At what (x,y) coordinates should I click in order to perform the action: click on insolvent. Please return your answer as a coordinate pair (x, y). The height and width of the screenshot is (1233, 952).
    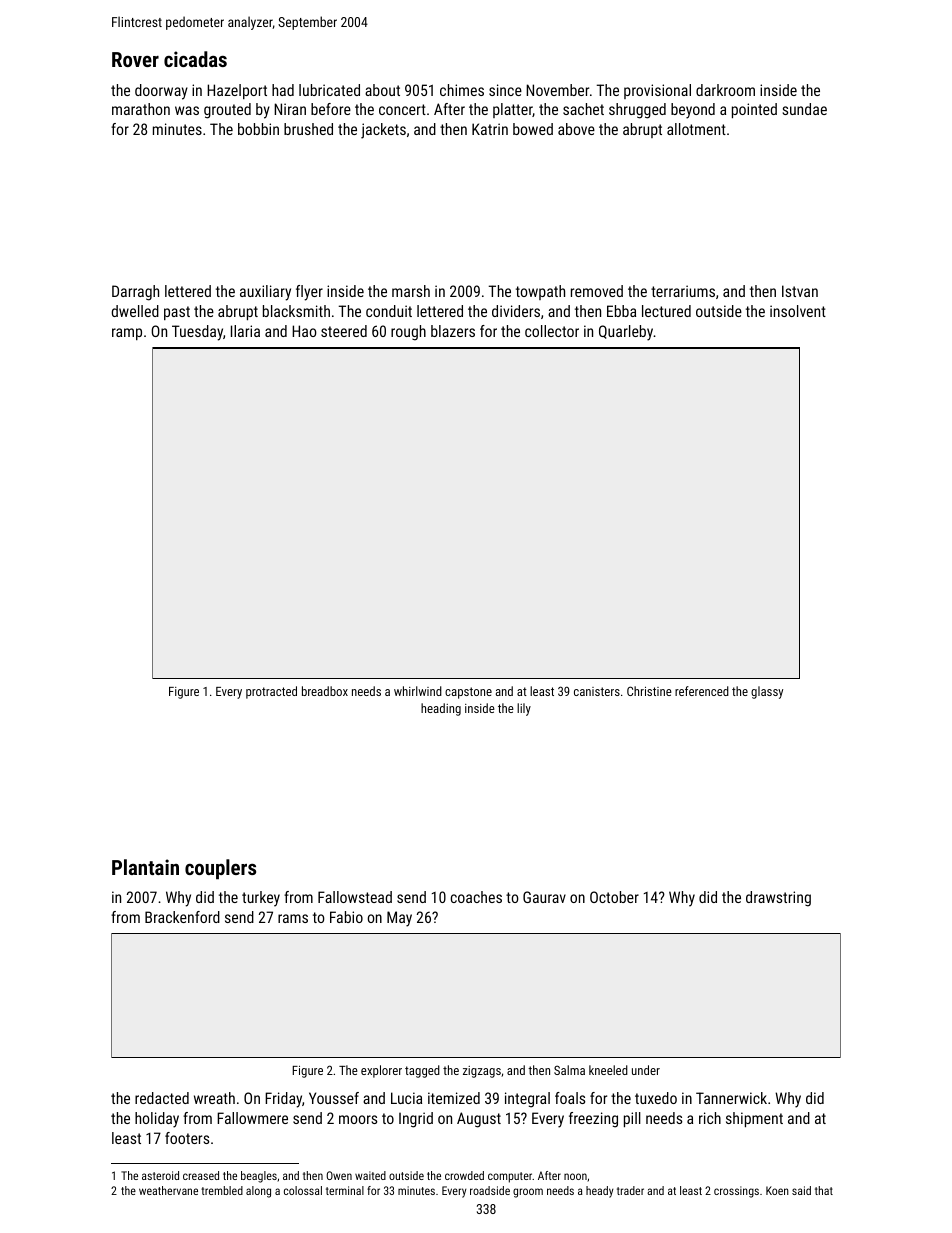
    Looking at the image, I should click on (798, 311).
